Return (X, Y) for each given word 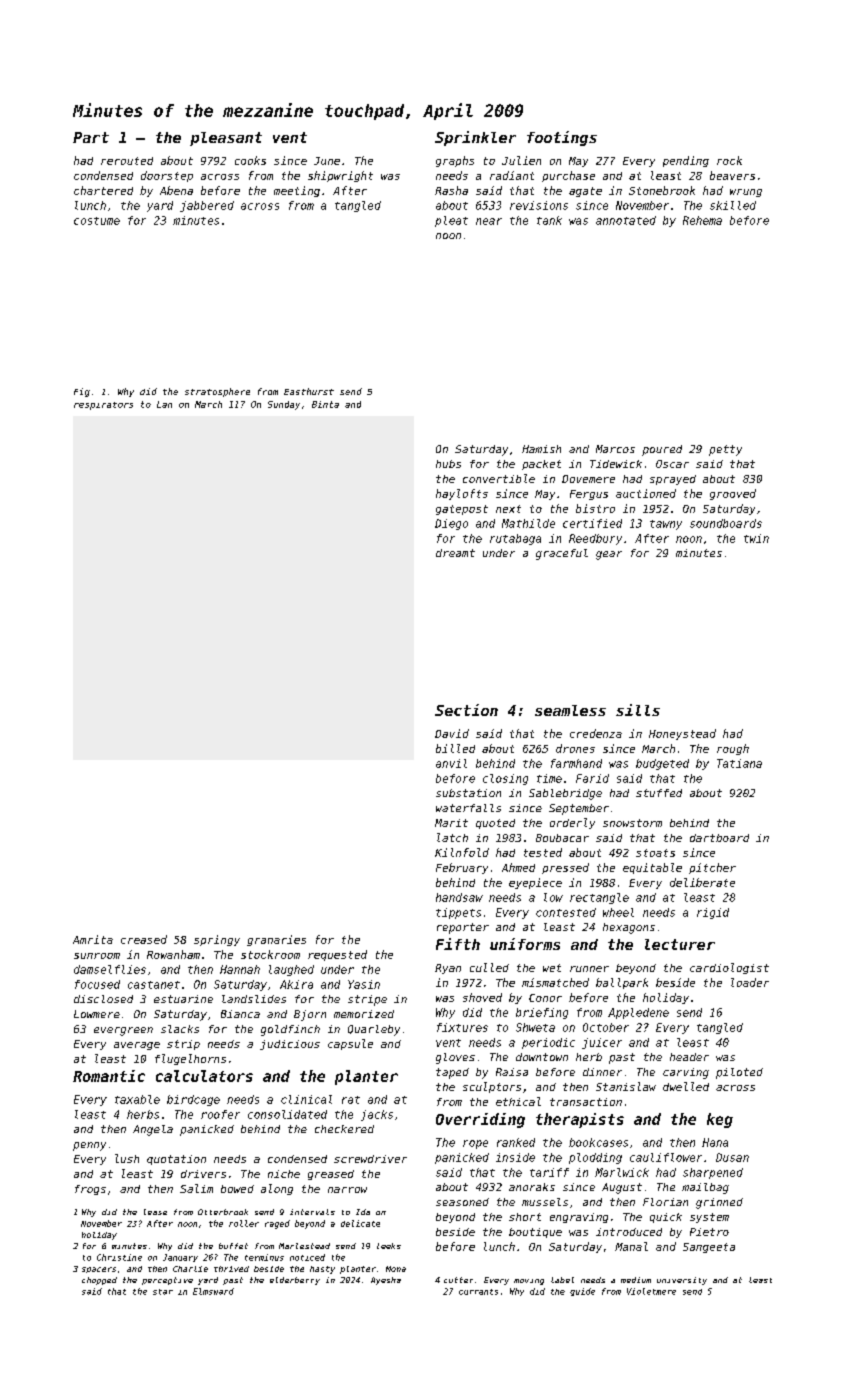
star (163, 1292)
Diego (451, 524)
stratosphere (217, 392)
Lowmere (97, 1014)
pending (686, 161)
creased (144, 939)
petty (725, 450)
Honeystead (682, 734)
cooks (250, 160)
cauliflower (666, 1157)
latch (452, 837)
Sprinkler (475, 138)
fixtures (462, 1027)
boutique (535, 1233)
